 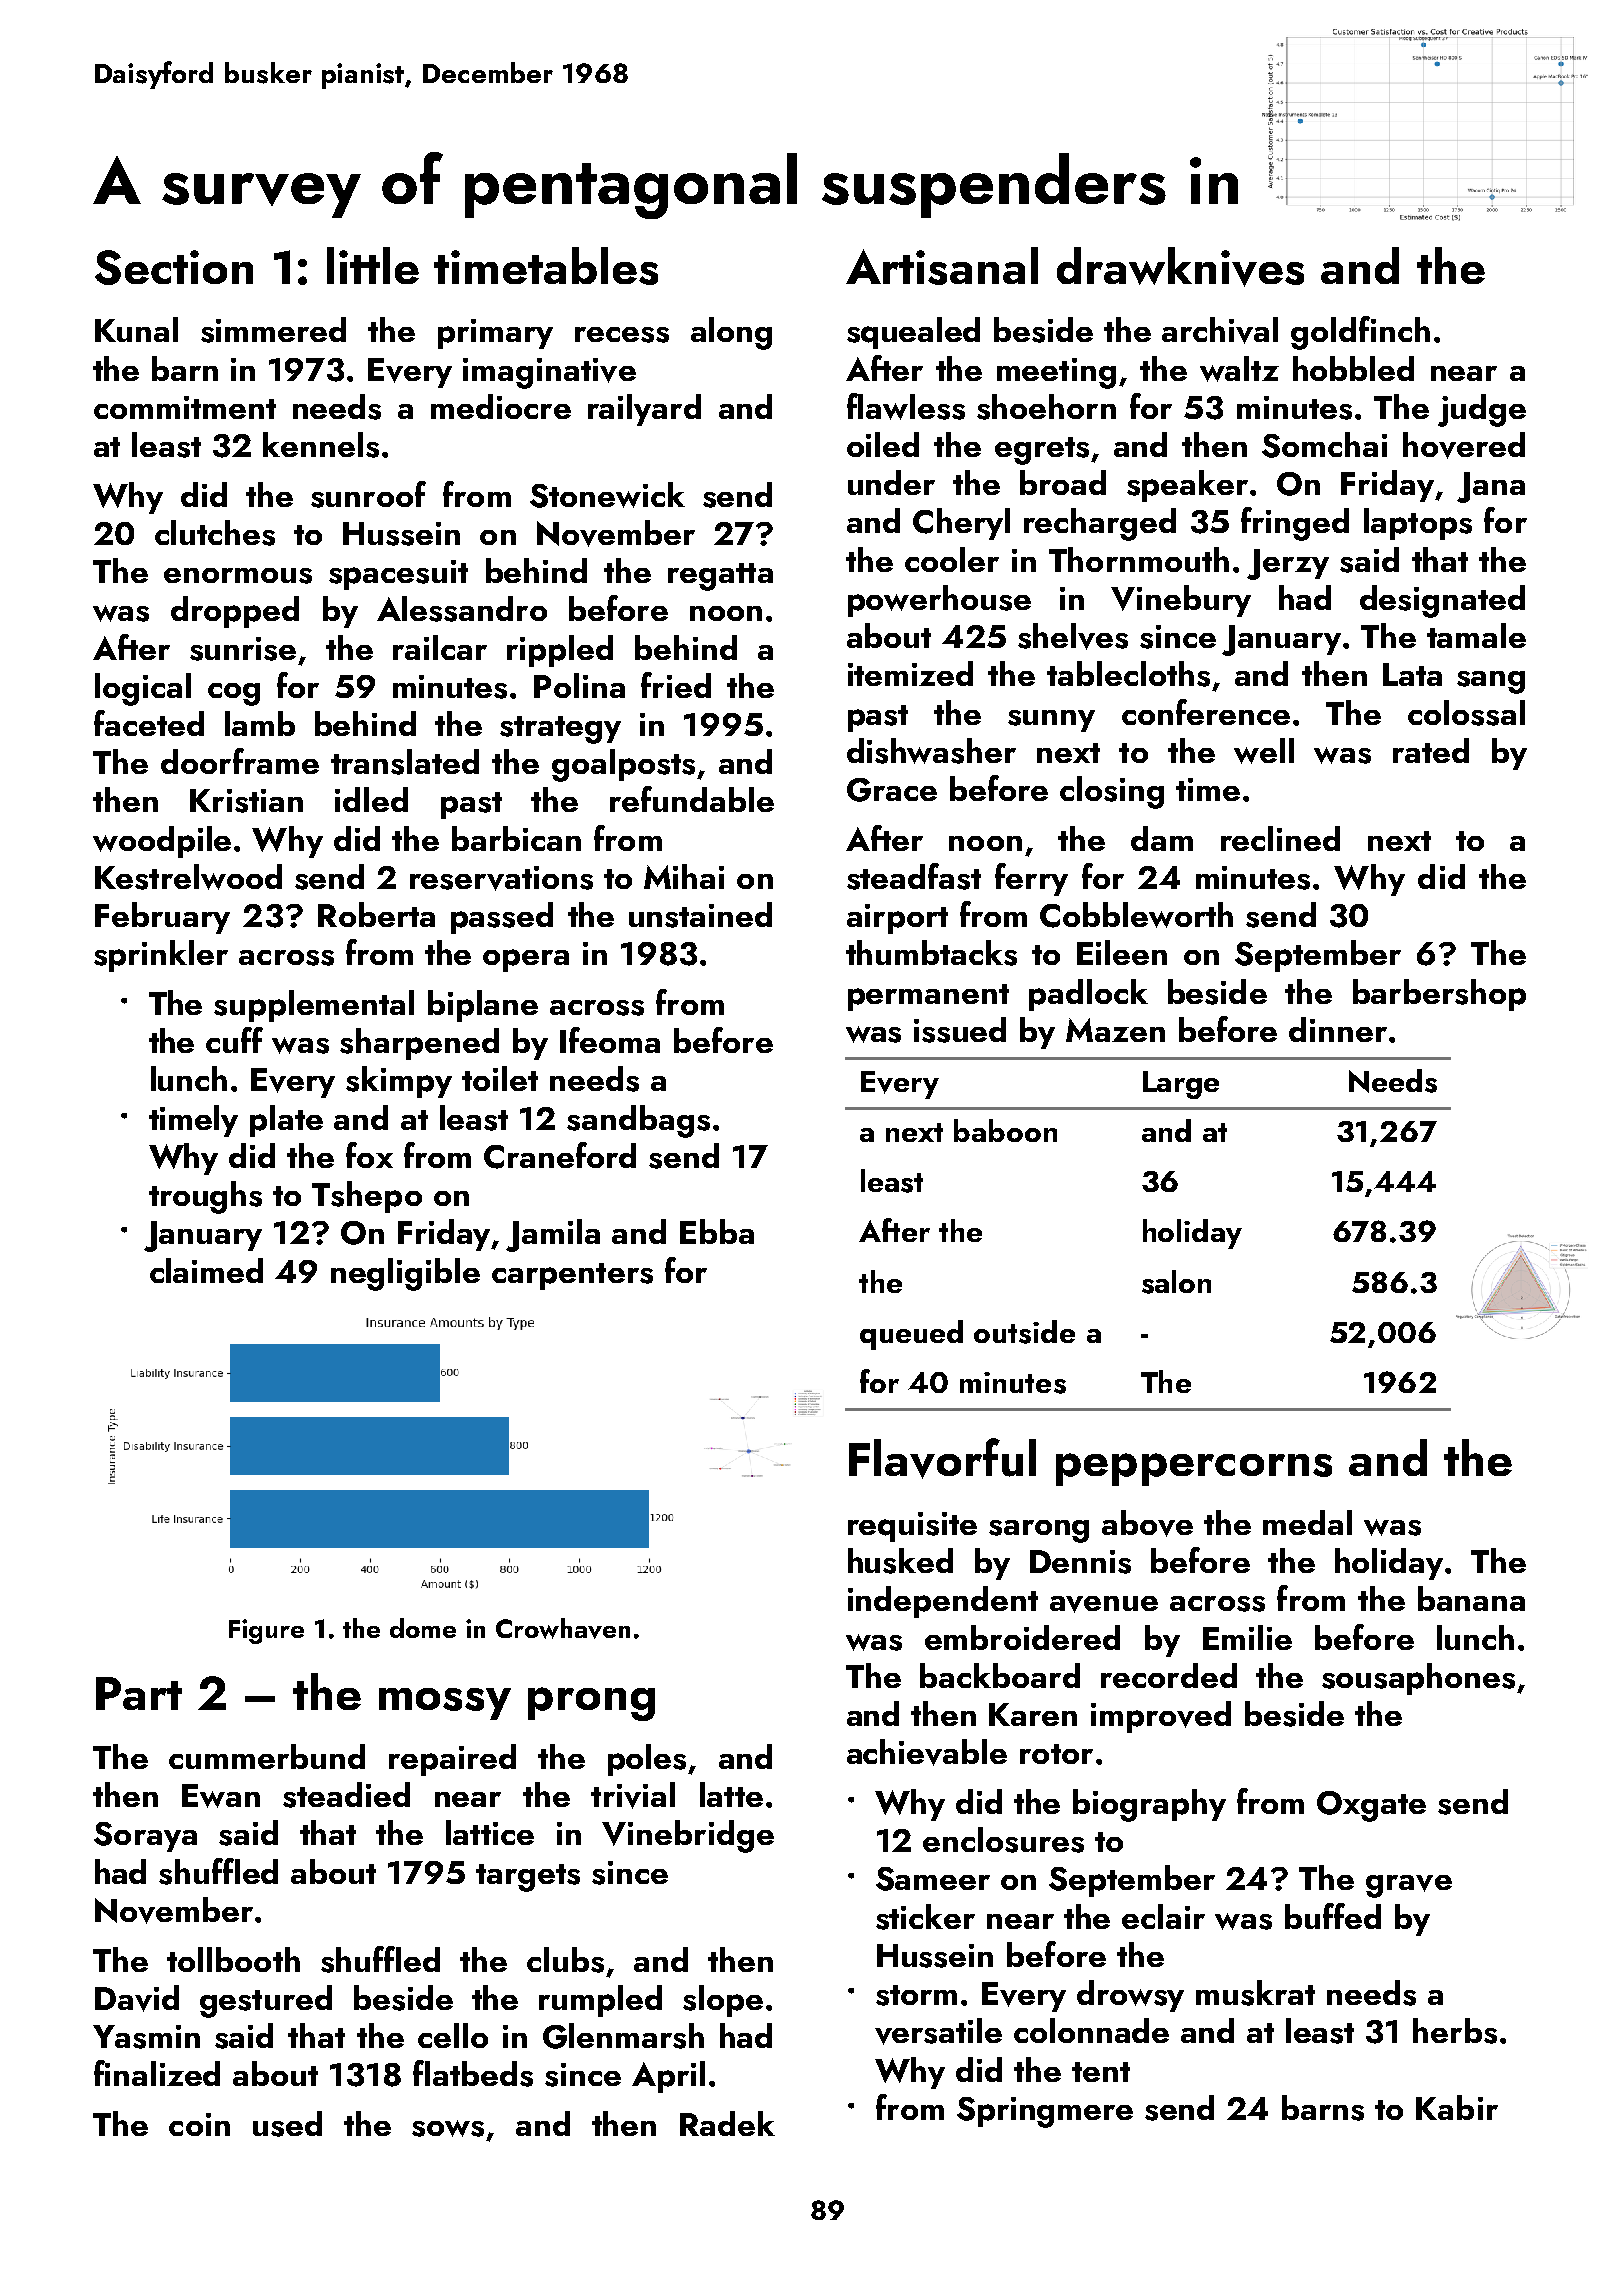 What do you see at coordinates (942, 266) in the screenshot?
I see `Artisanal` at bounding box center [942, 266].
